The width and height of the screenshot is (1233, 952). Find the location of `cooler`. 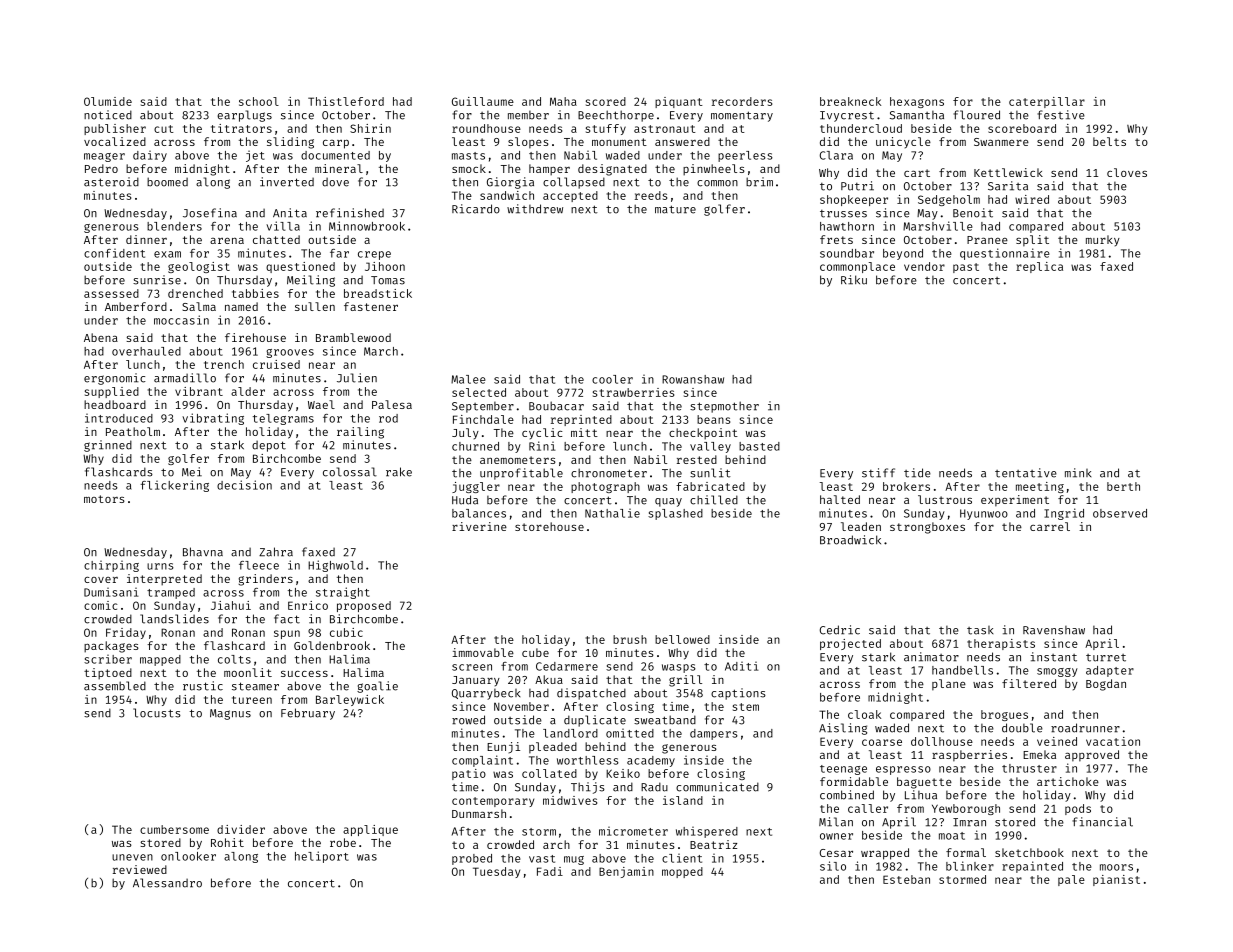

cooler is located at coordinates (612, 379).
